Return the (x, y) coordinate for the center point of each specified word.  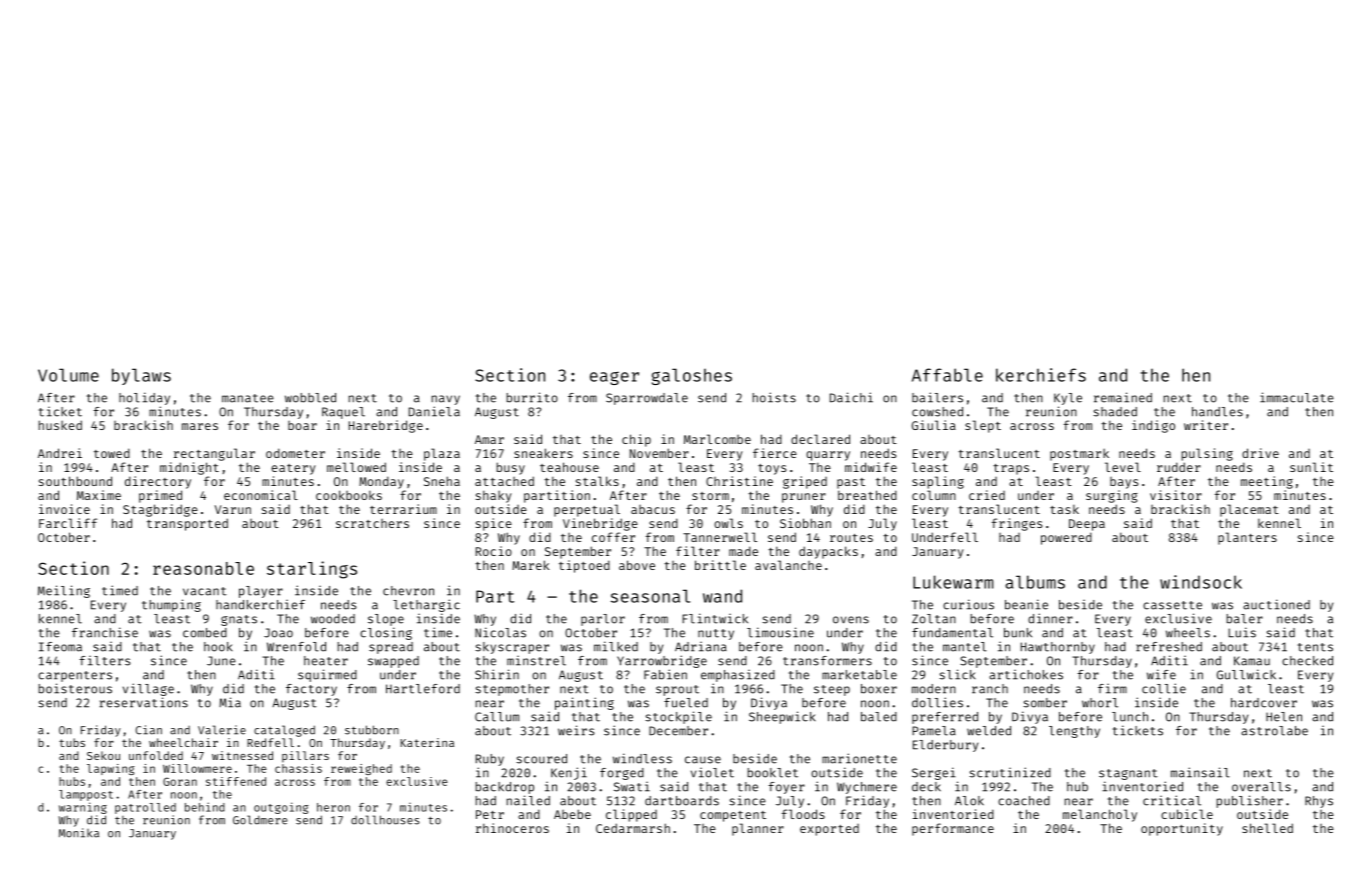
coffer (613, 537)
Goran (180, 781)
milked (616, 646)
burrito (532, 397)
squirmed (327, 675)
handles (1217, 412)
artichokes (1026, 675)
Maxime (99, 495)
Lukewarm (953, 582)
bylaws (141, 376)
